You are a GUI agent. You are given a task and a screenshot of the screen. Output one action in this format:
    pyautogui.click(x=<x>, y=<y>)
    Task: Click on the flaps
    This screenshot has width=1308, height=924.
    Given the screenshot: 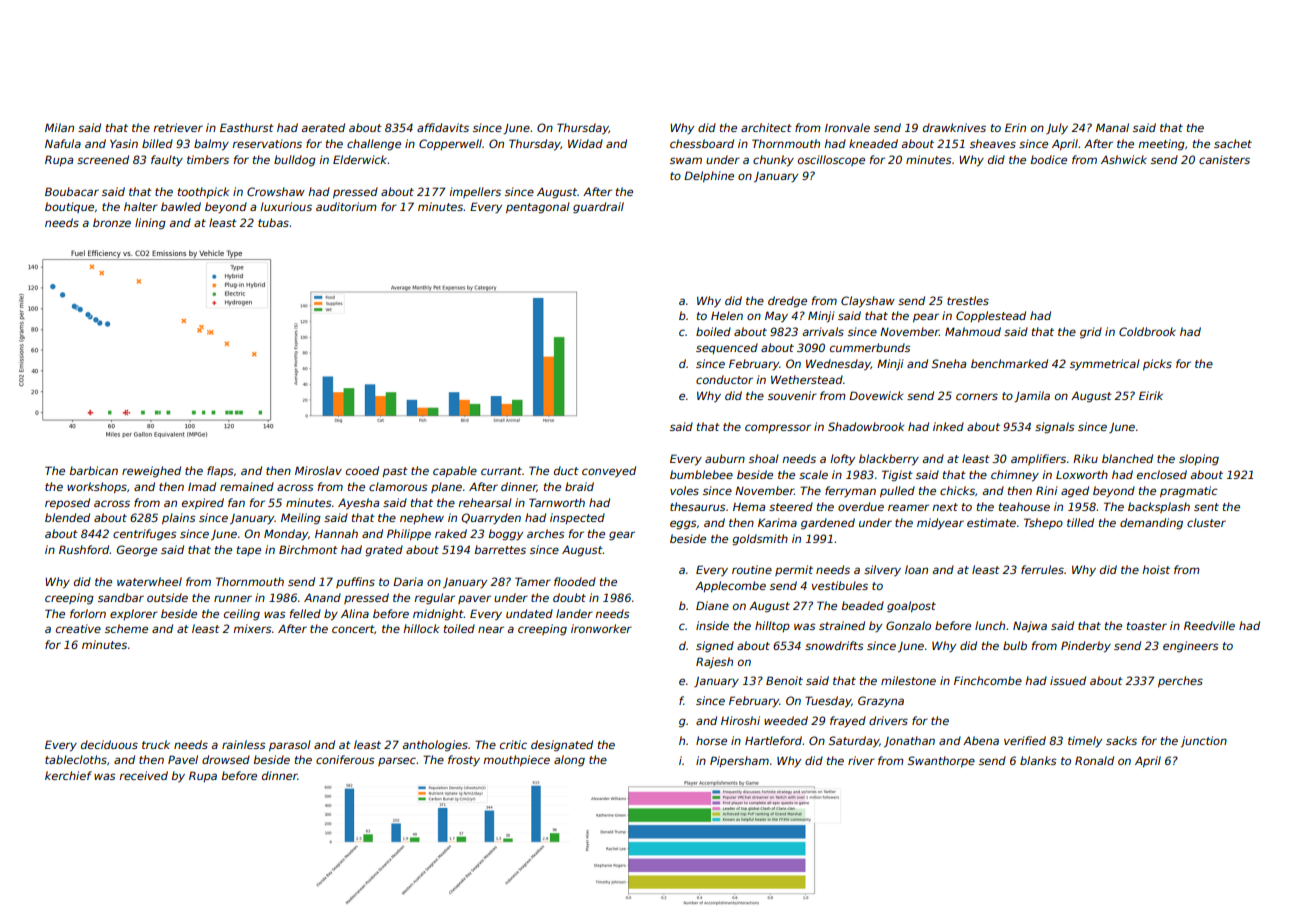 What is the action you would take?
    pyautogui.click(x=220, y=471)
